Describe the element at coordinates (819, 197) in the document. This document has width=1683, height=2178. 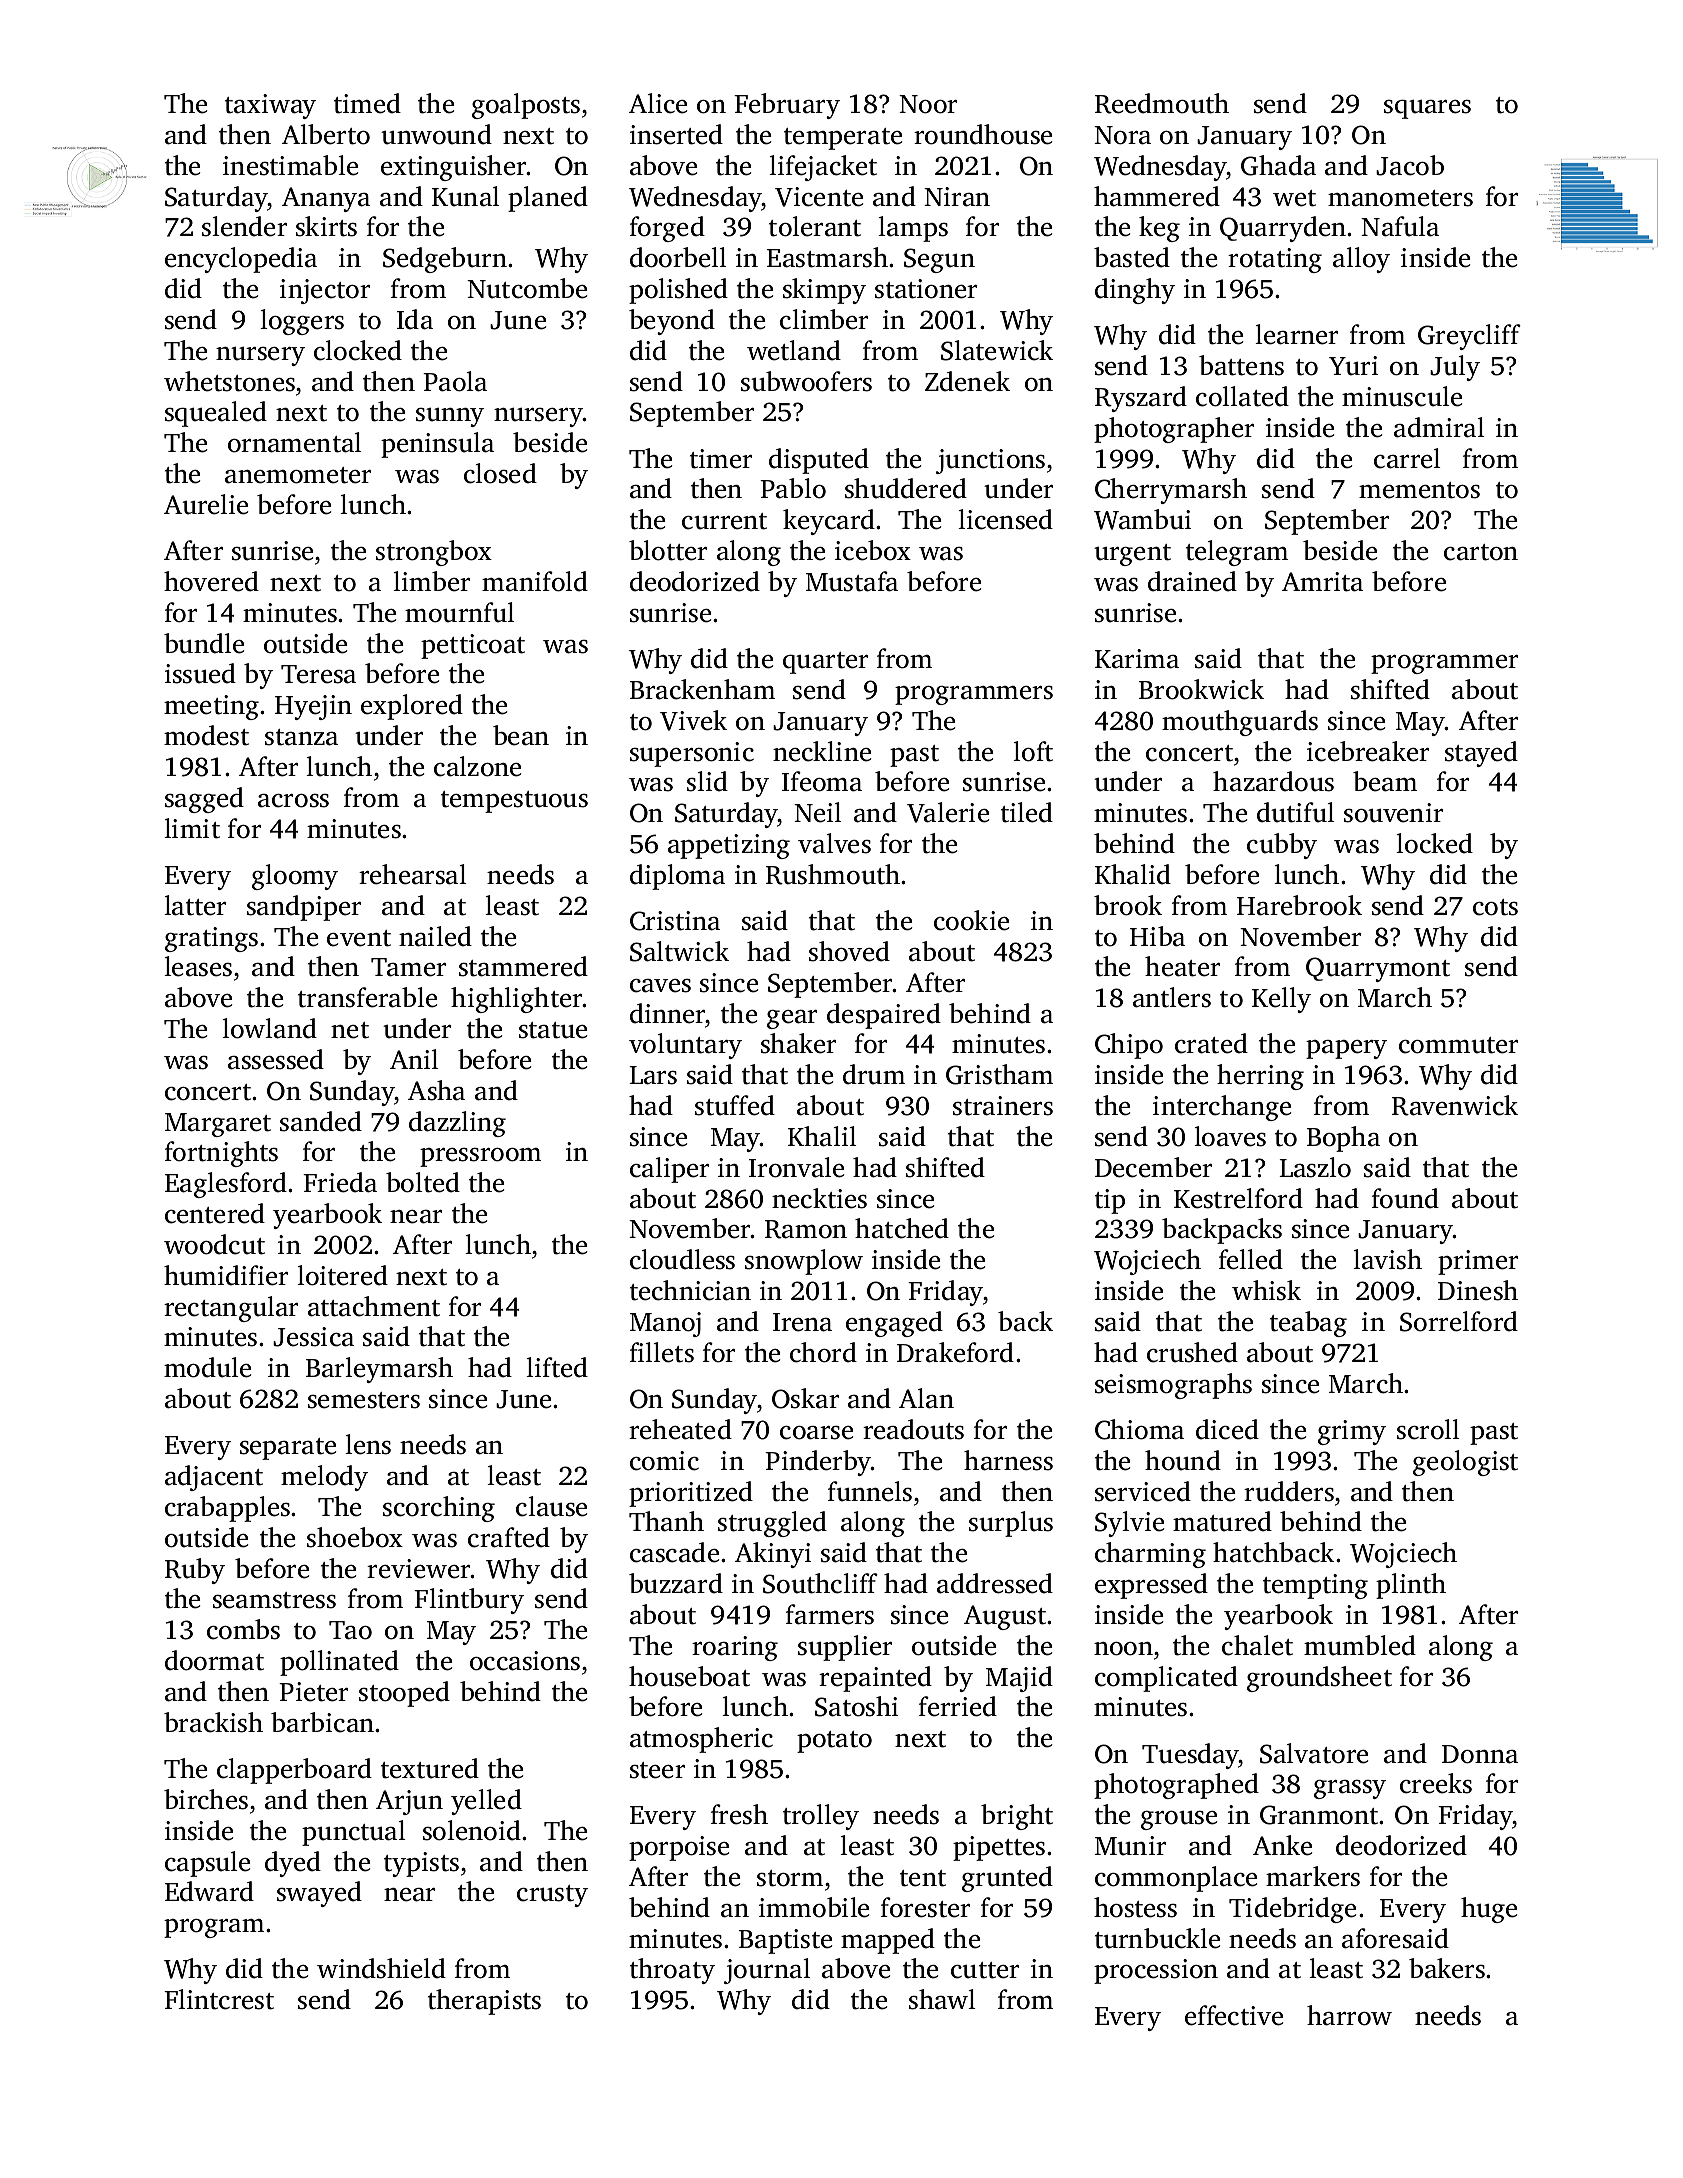
I see `Vicente` at that location.
